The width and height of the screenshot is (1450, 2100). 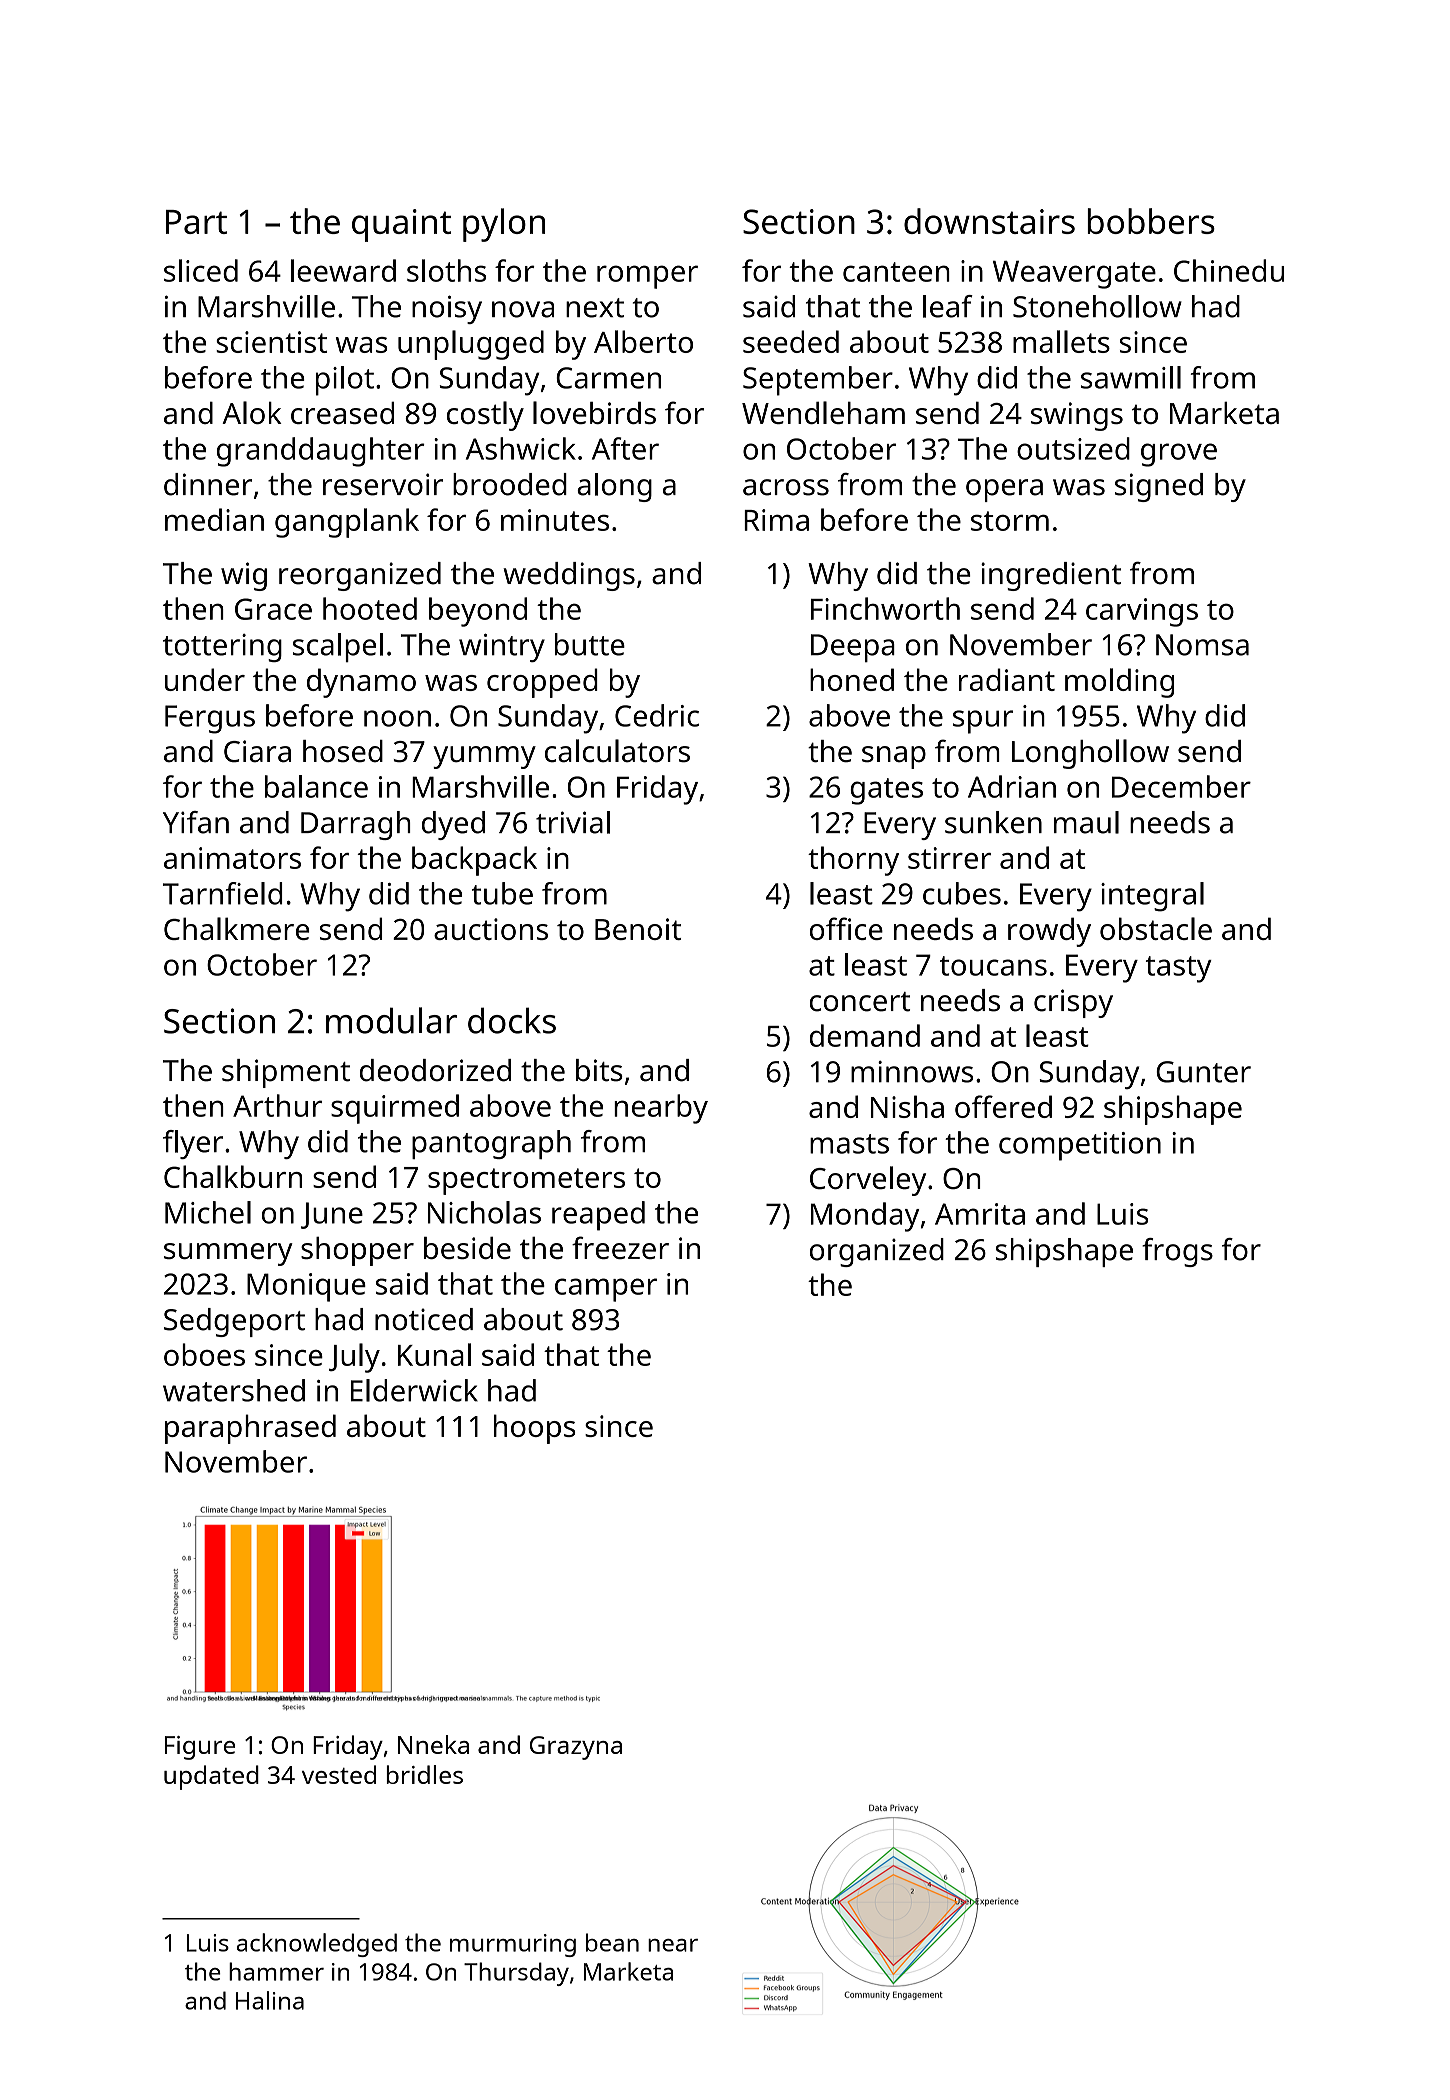 I want to click on Halina, so click(x=270, y=2000).
